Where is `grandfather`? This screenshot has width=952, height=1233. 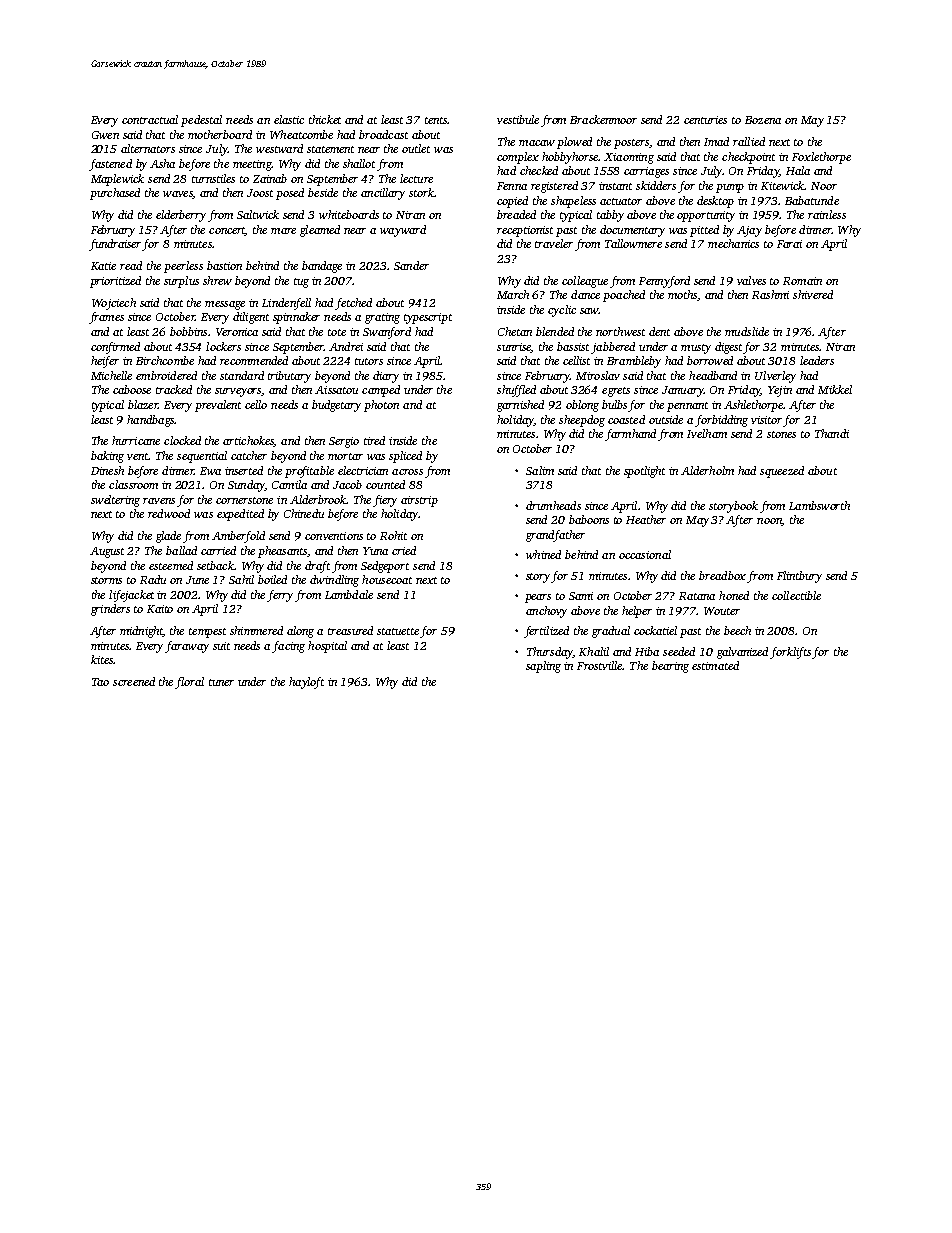
grandfather is located at coordinates (555, 536).
